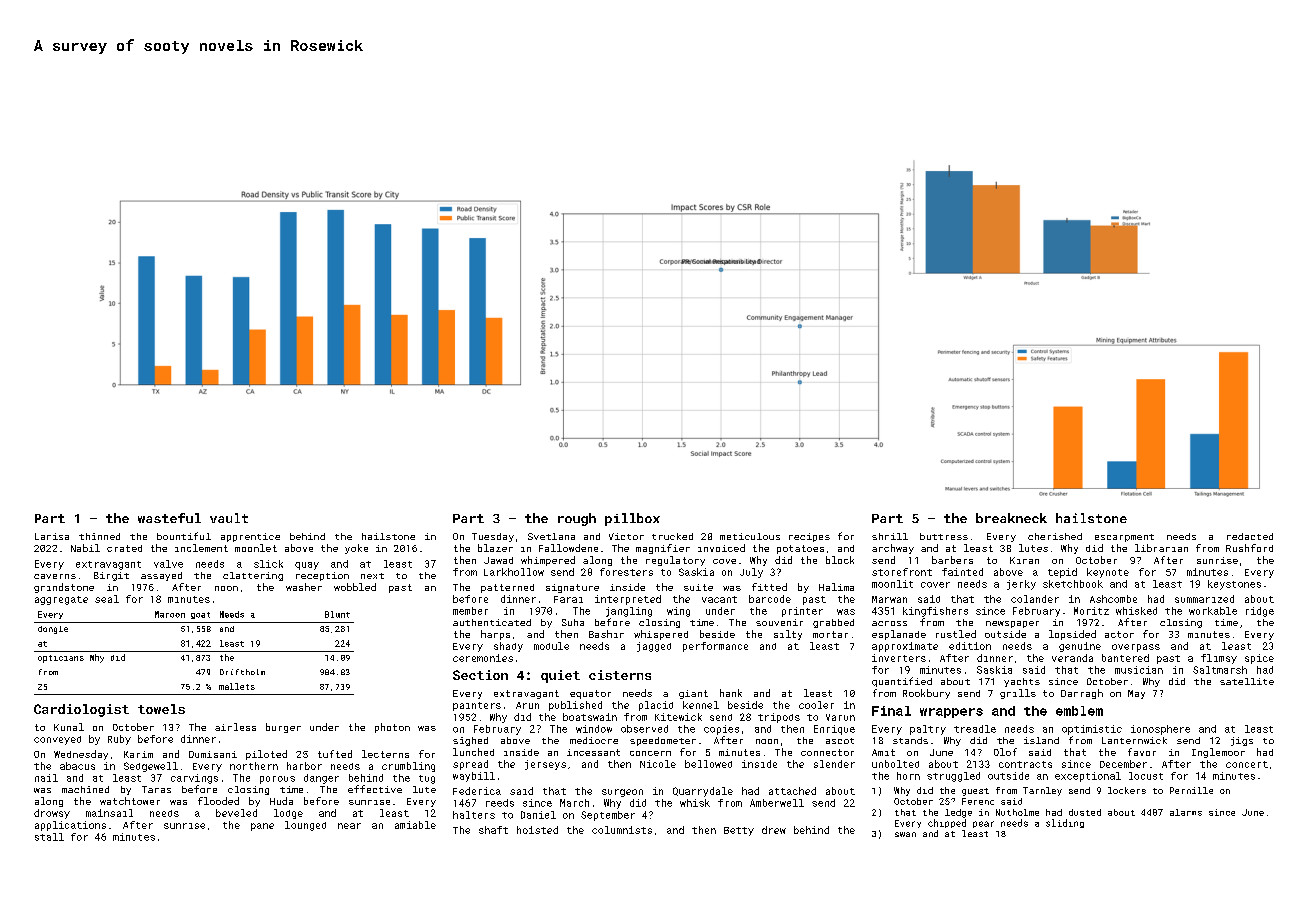 This screenshot has width=1308, height=924. I want to click on redacted, so click(1250, 536).
